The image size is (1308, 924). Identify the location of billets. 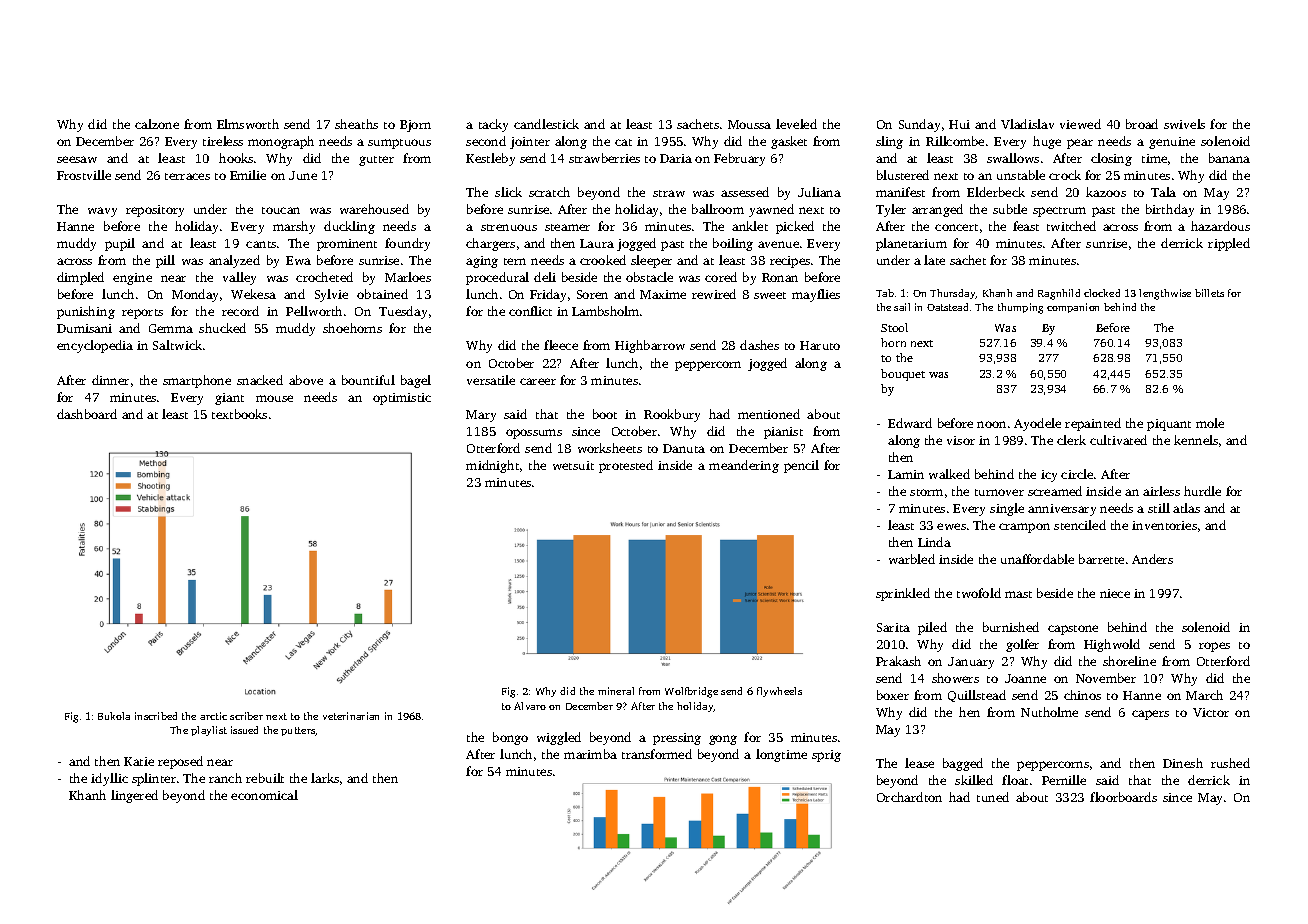
(1209, 293).
